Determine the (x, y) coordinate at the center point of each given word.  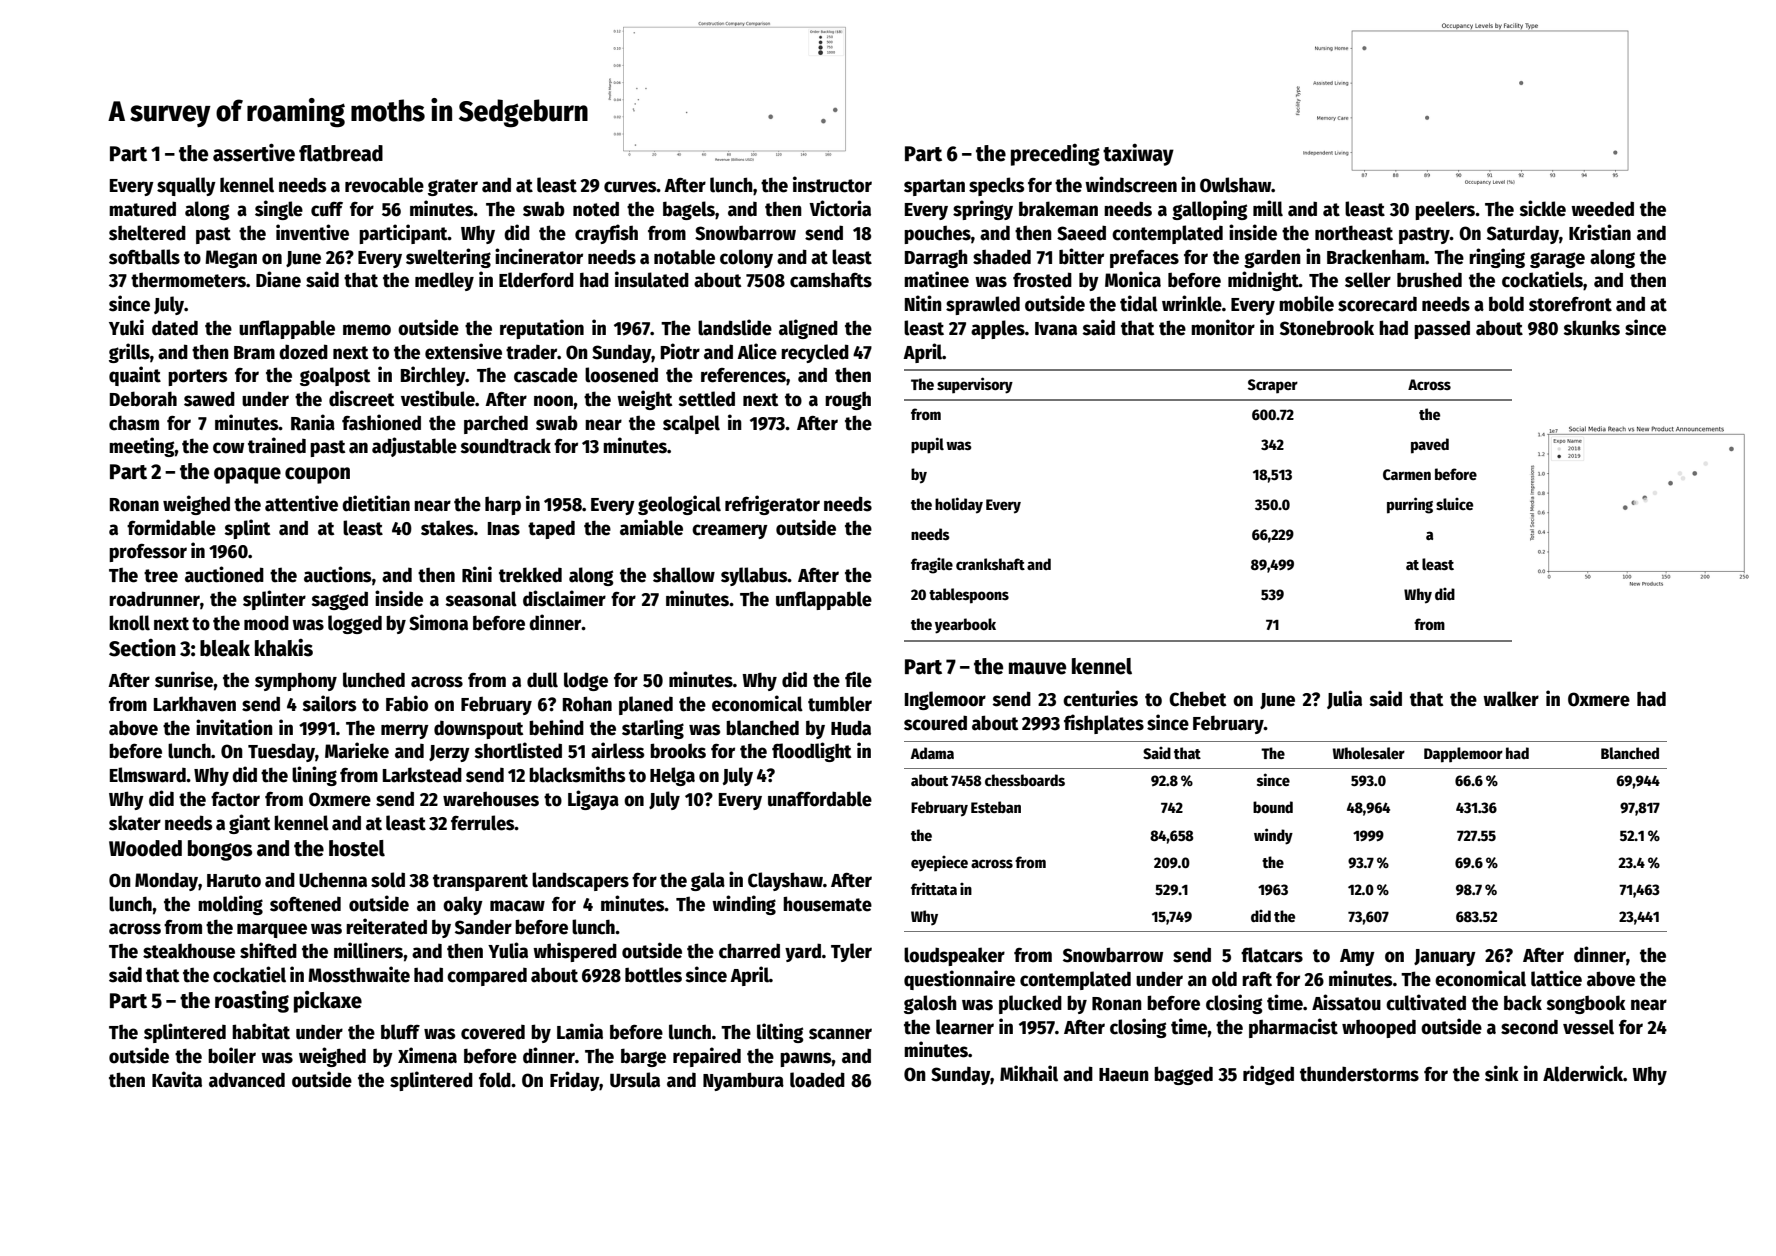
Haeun (1124, 1075)
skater (135, 823)
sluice (1454, 504)
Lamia (580, 1031)
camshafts (831, 280)
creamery (730, 531)
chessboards (1025, 780)
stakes (447, 528)
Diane (278, 279)
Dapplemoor (1463, 755)
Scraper (1273, 386)
